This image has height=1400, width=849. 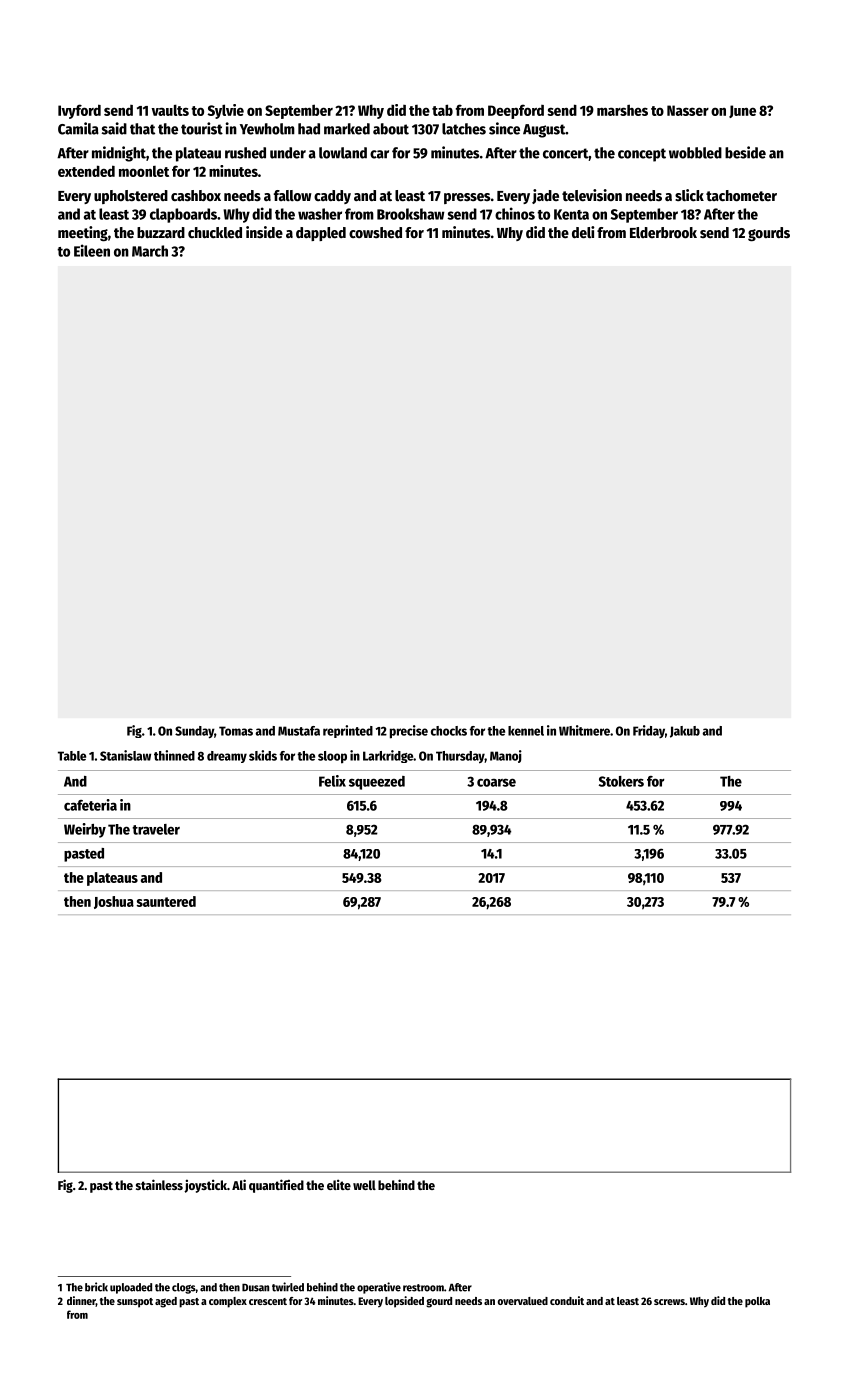 I want to click on coarse, so click(x=496, y=782).
